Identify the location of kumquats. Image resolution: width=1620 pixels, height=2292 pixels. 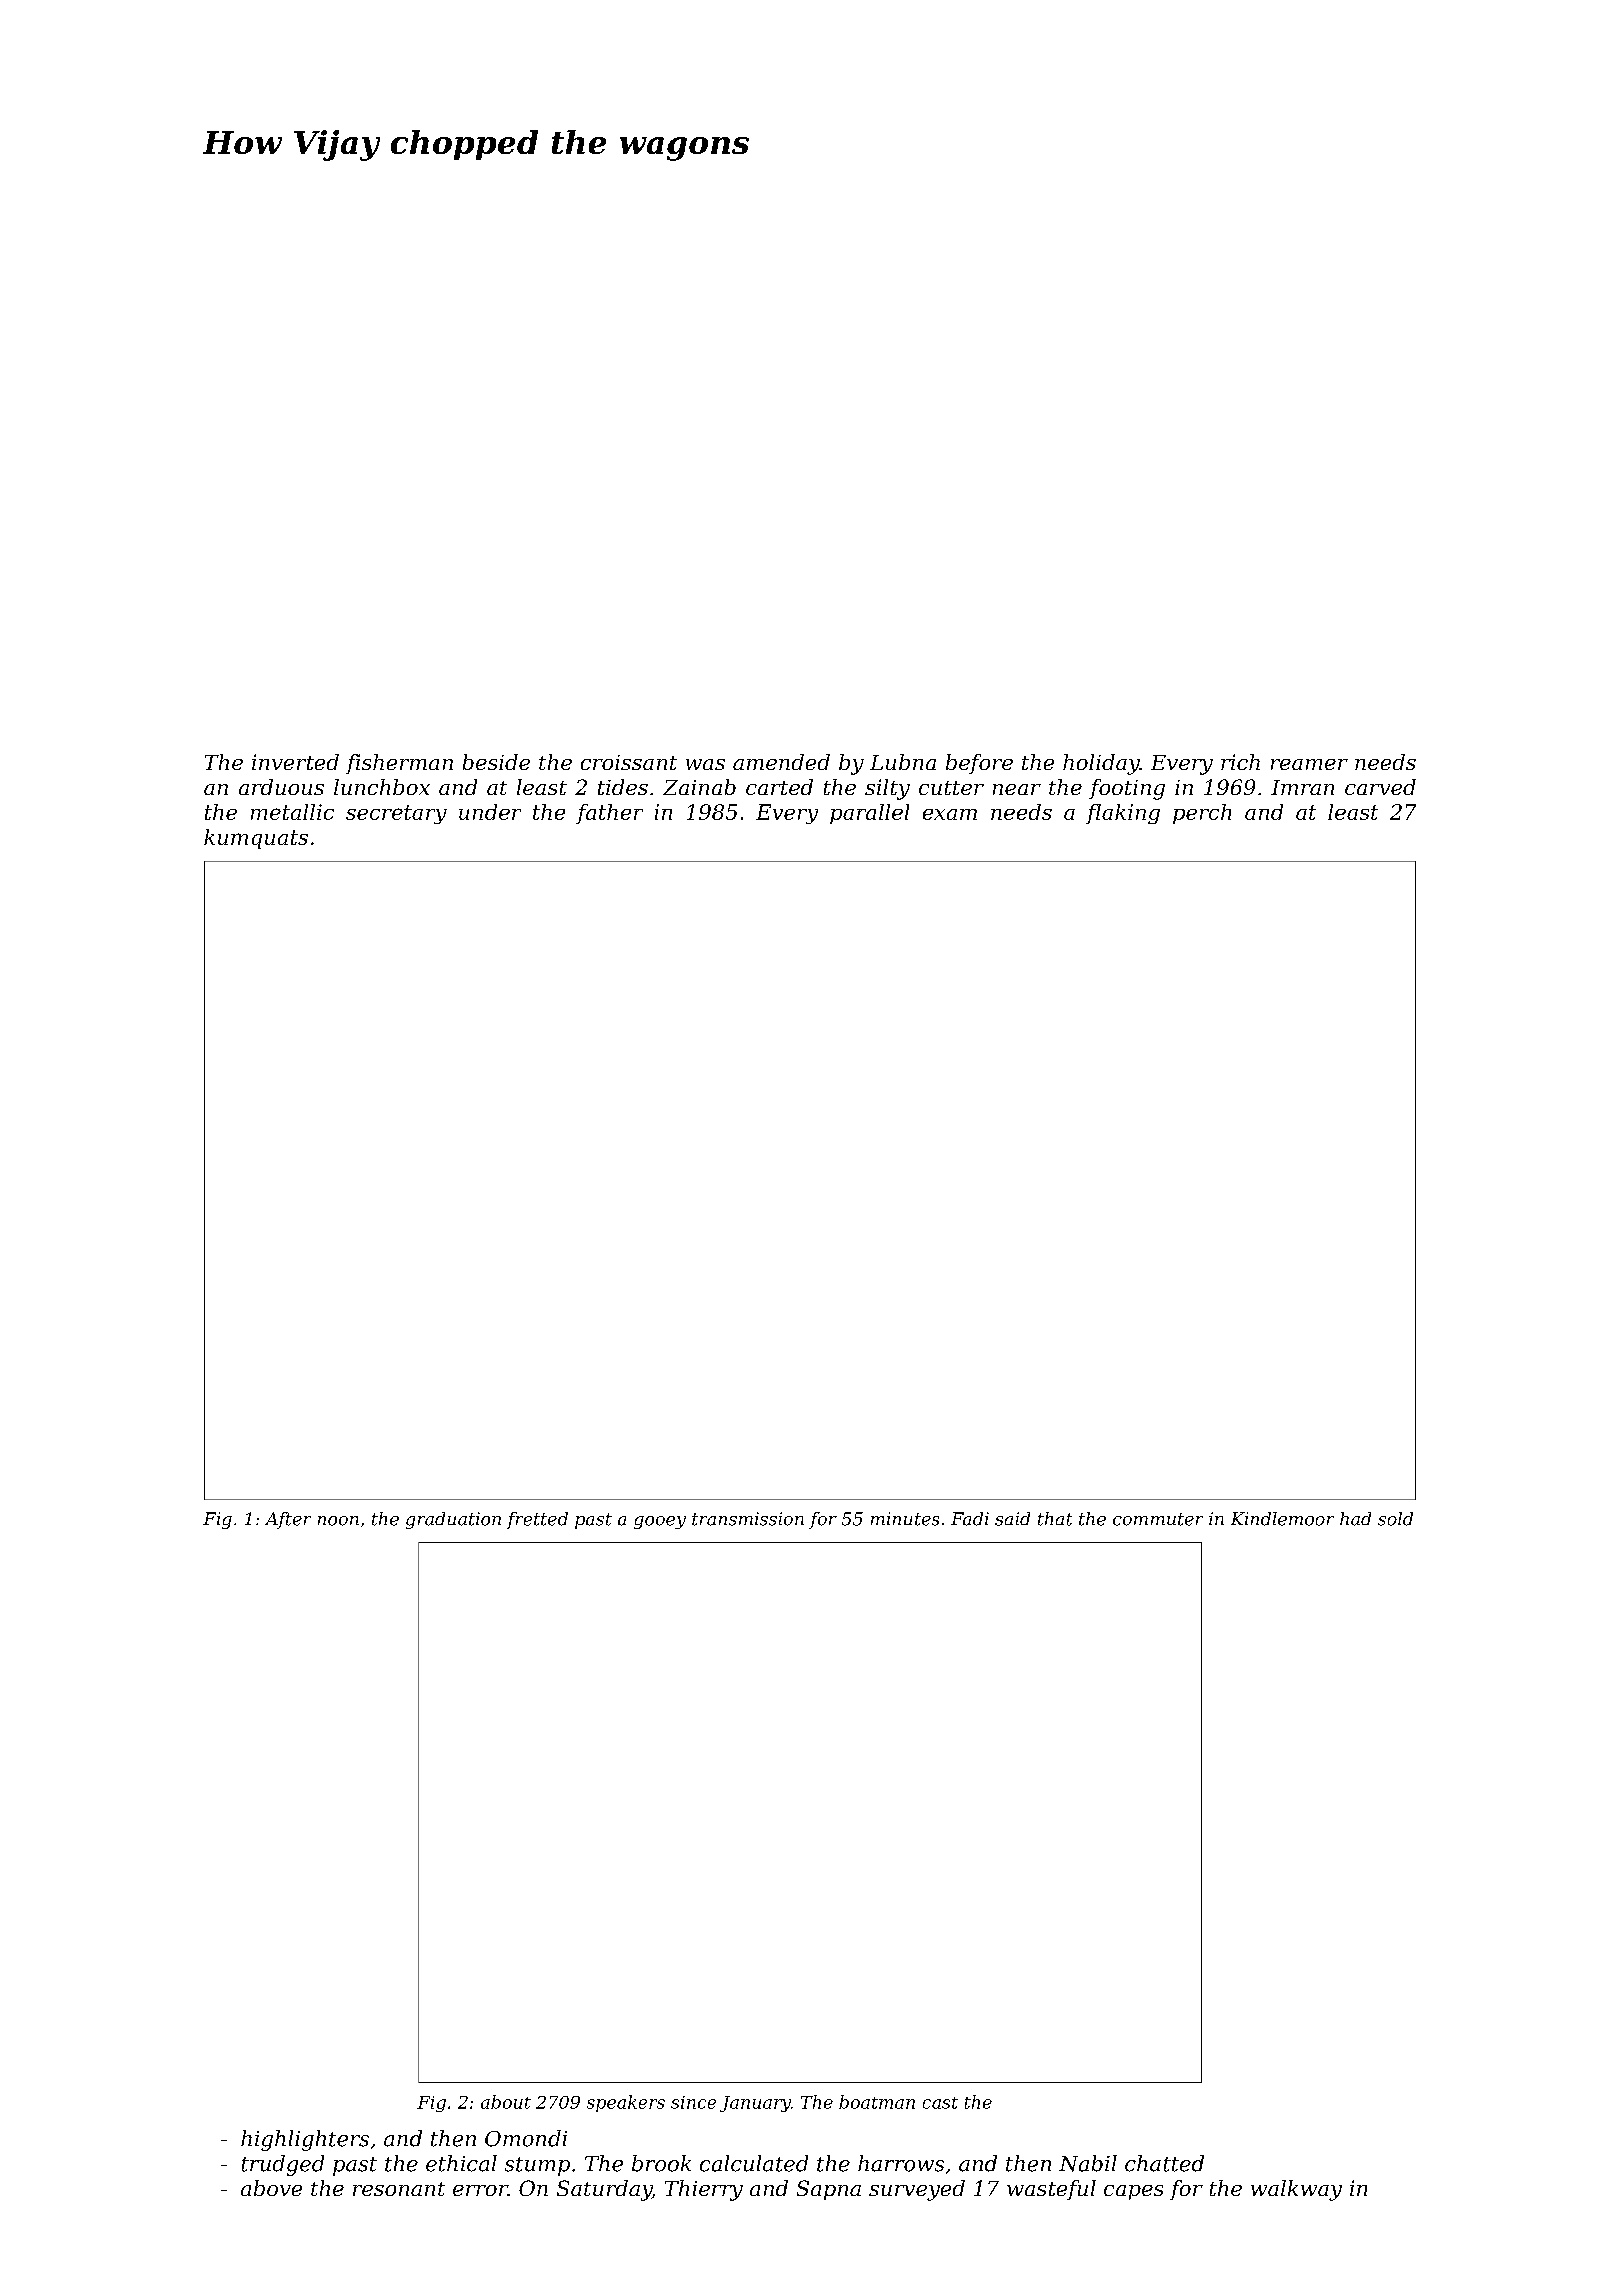
(256, 839).
